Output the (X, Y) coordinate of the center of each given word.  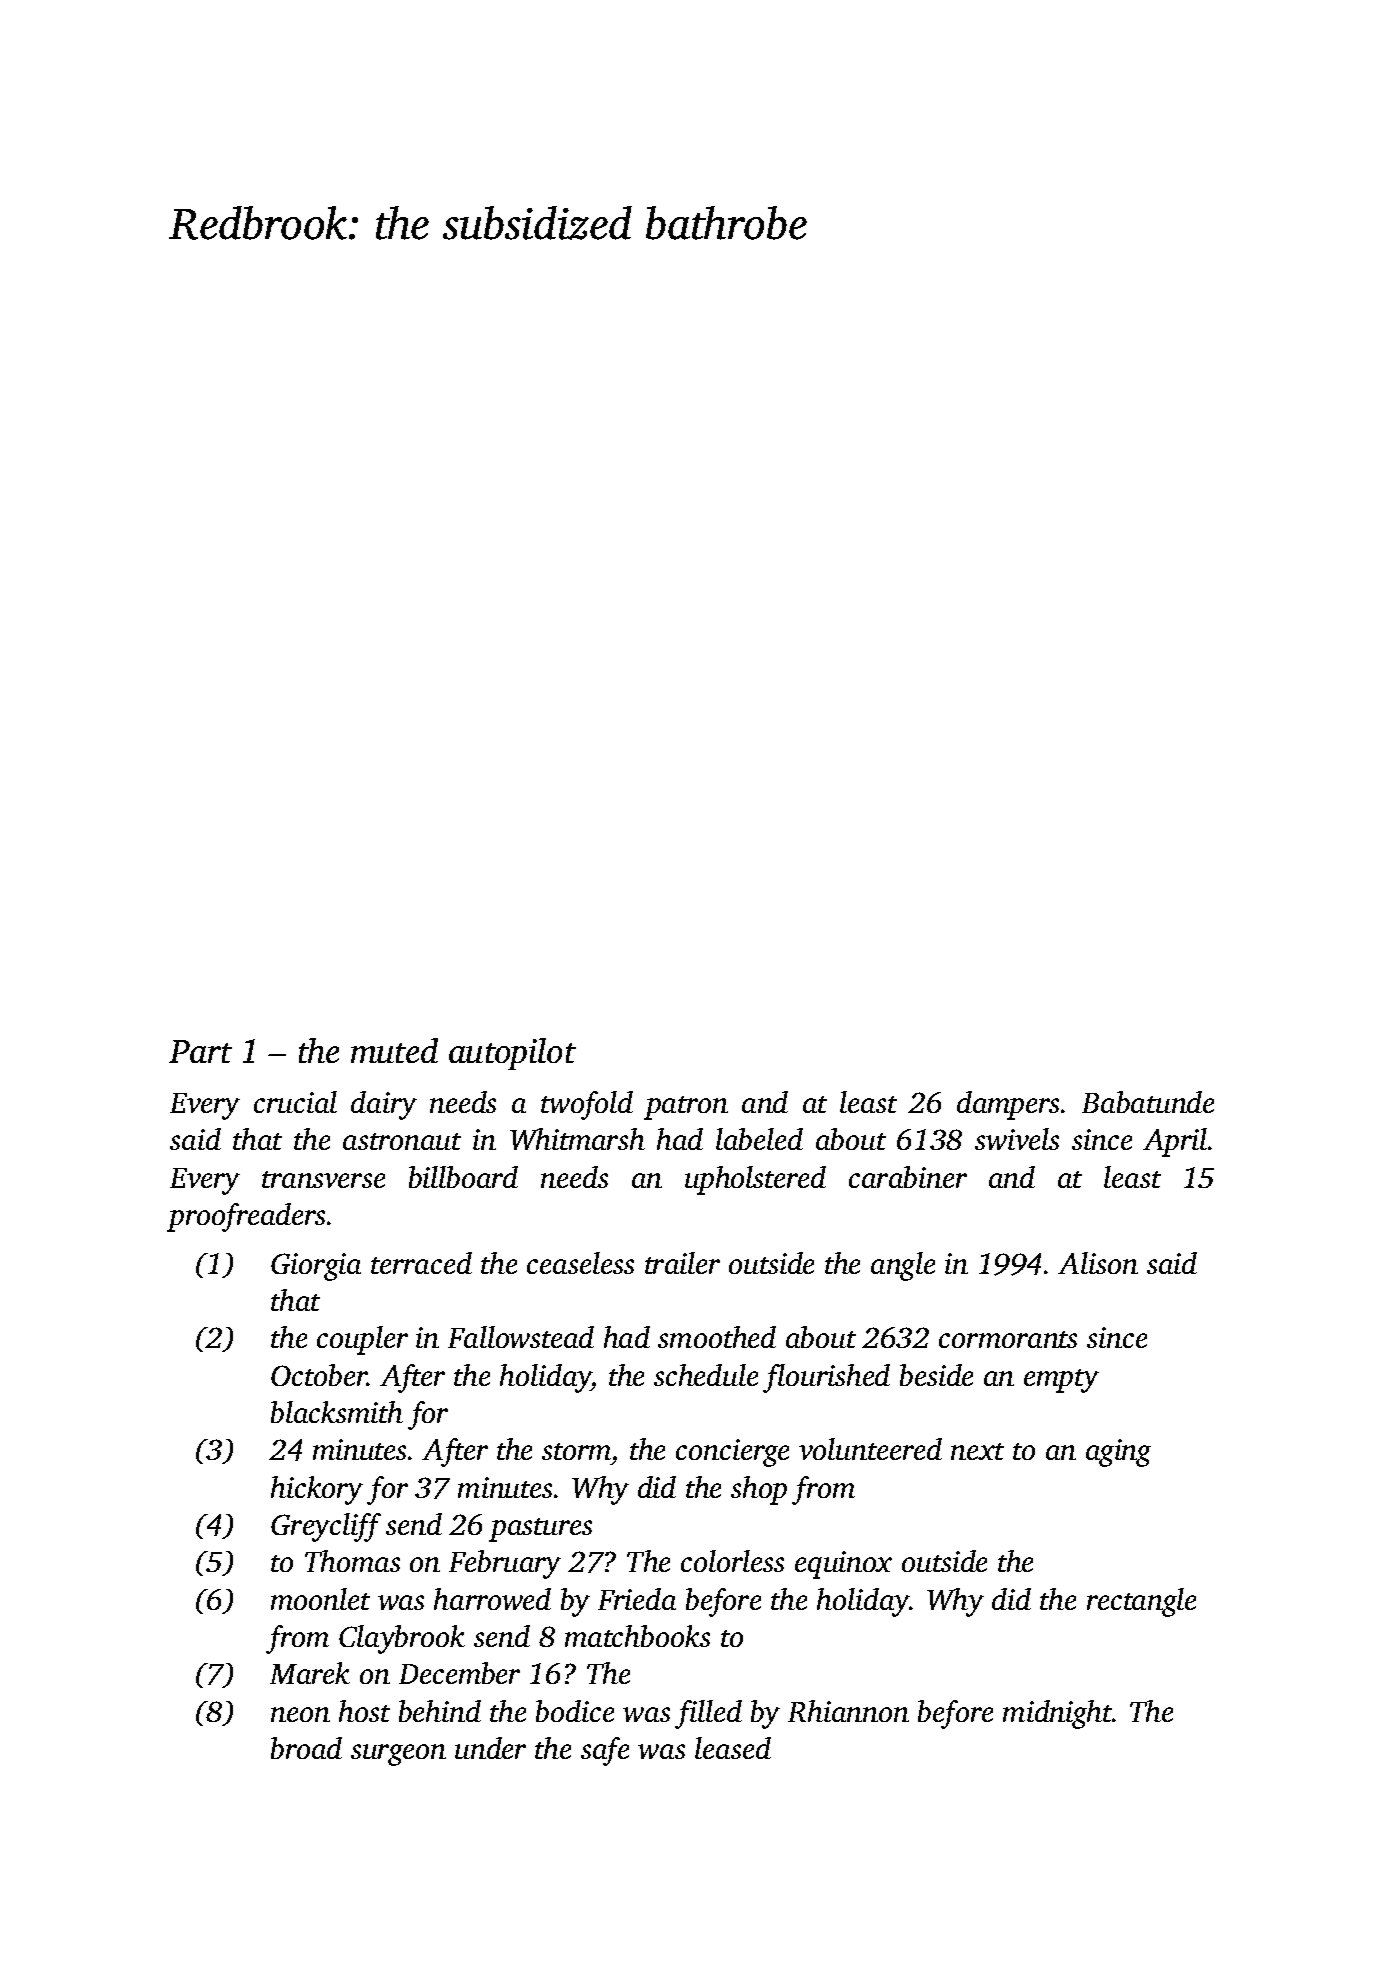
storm (576, 1451)
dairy (384, 1105)
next (977, 1451)
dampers (1008, 1105)
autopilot (512, 1054)
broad (306, 1748)
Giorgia (316, 1267)
